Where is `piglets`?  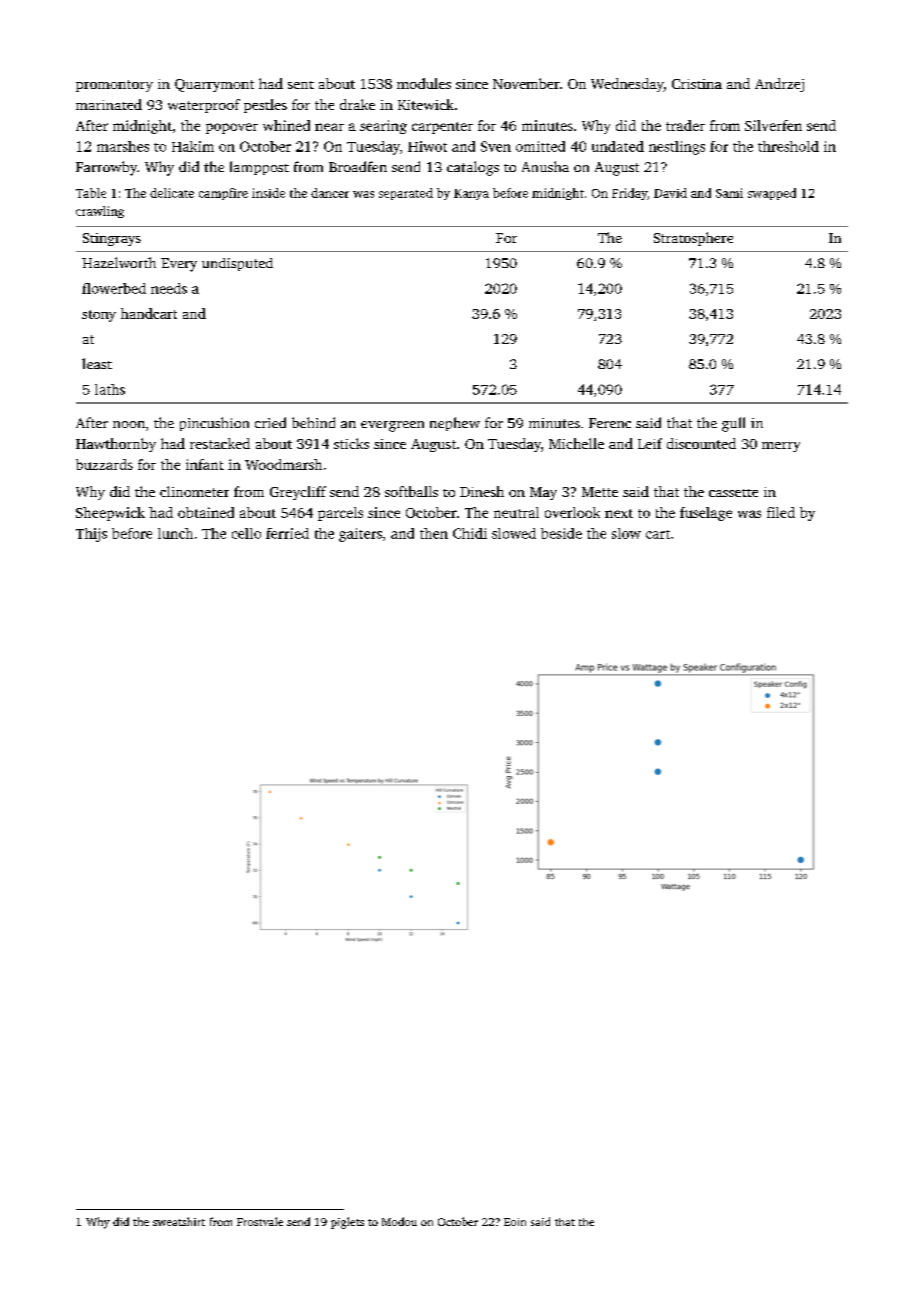
piglets is located at coordinates (347, 1223).
